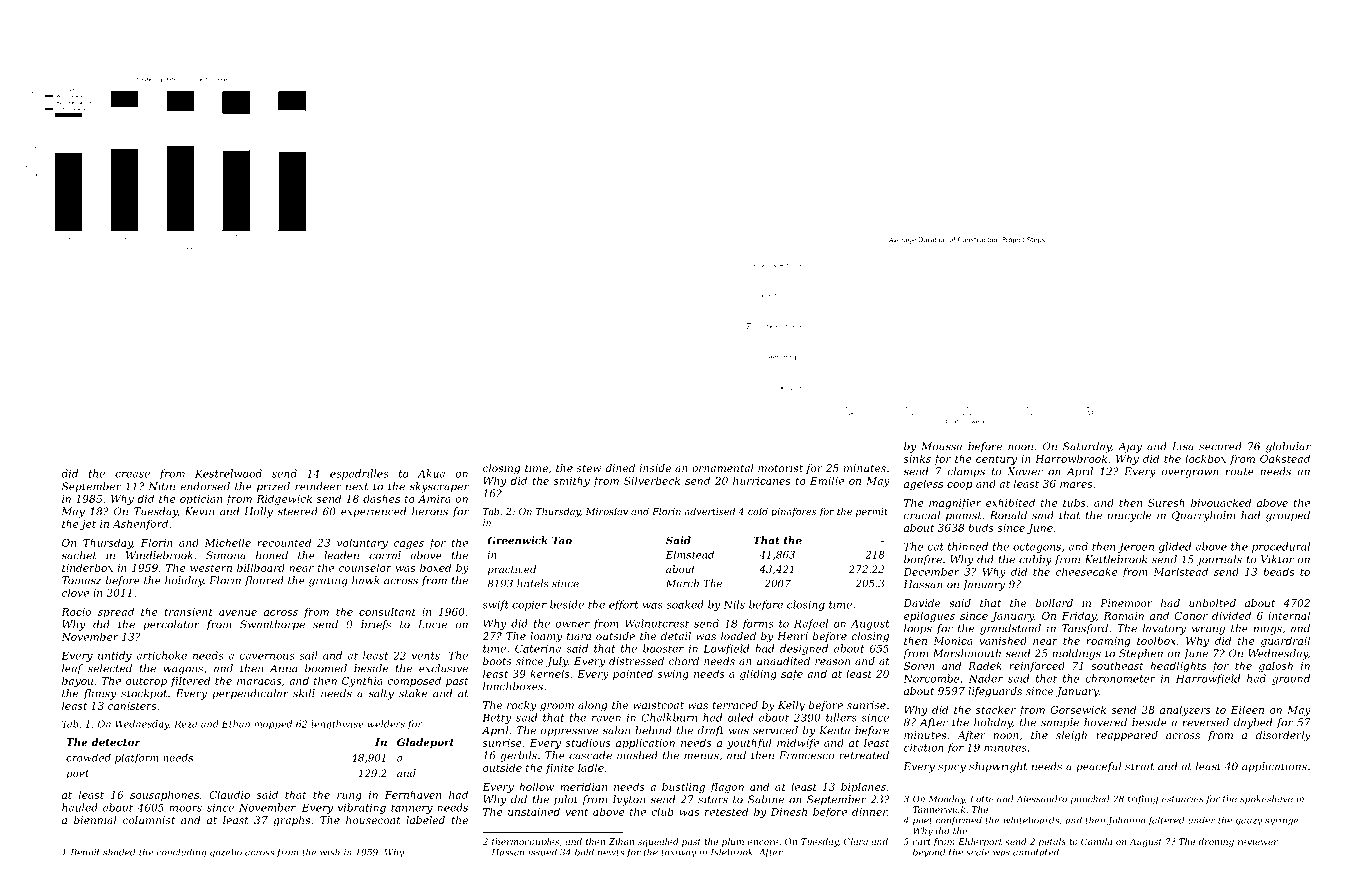 The image size is (1372, 887). What do you see at coordinates (1220, 446) in the screenshot?
I see `secured` at bounding box center [1220, 446].
